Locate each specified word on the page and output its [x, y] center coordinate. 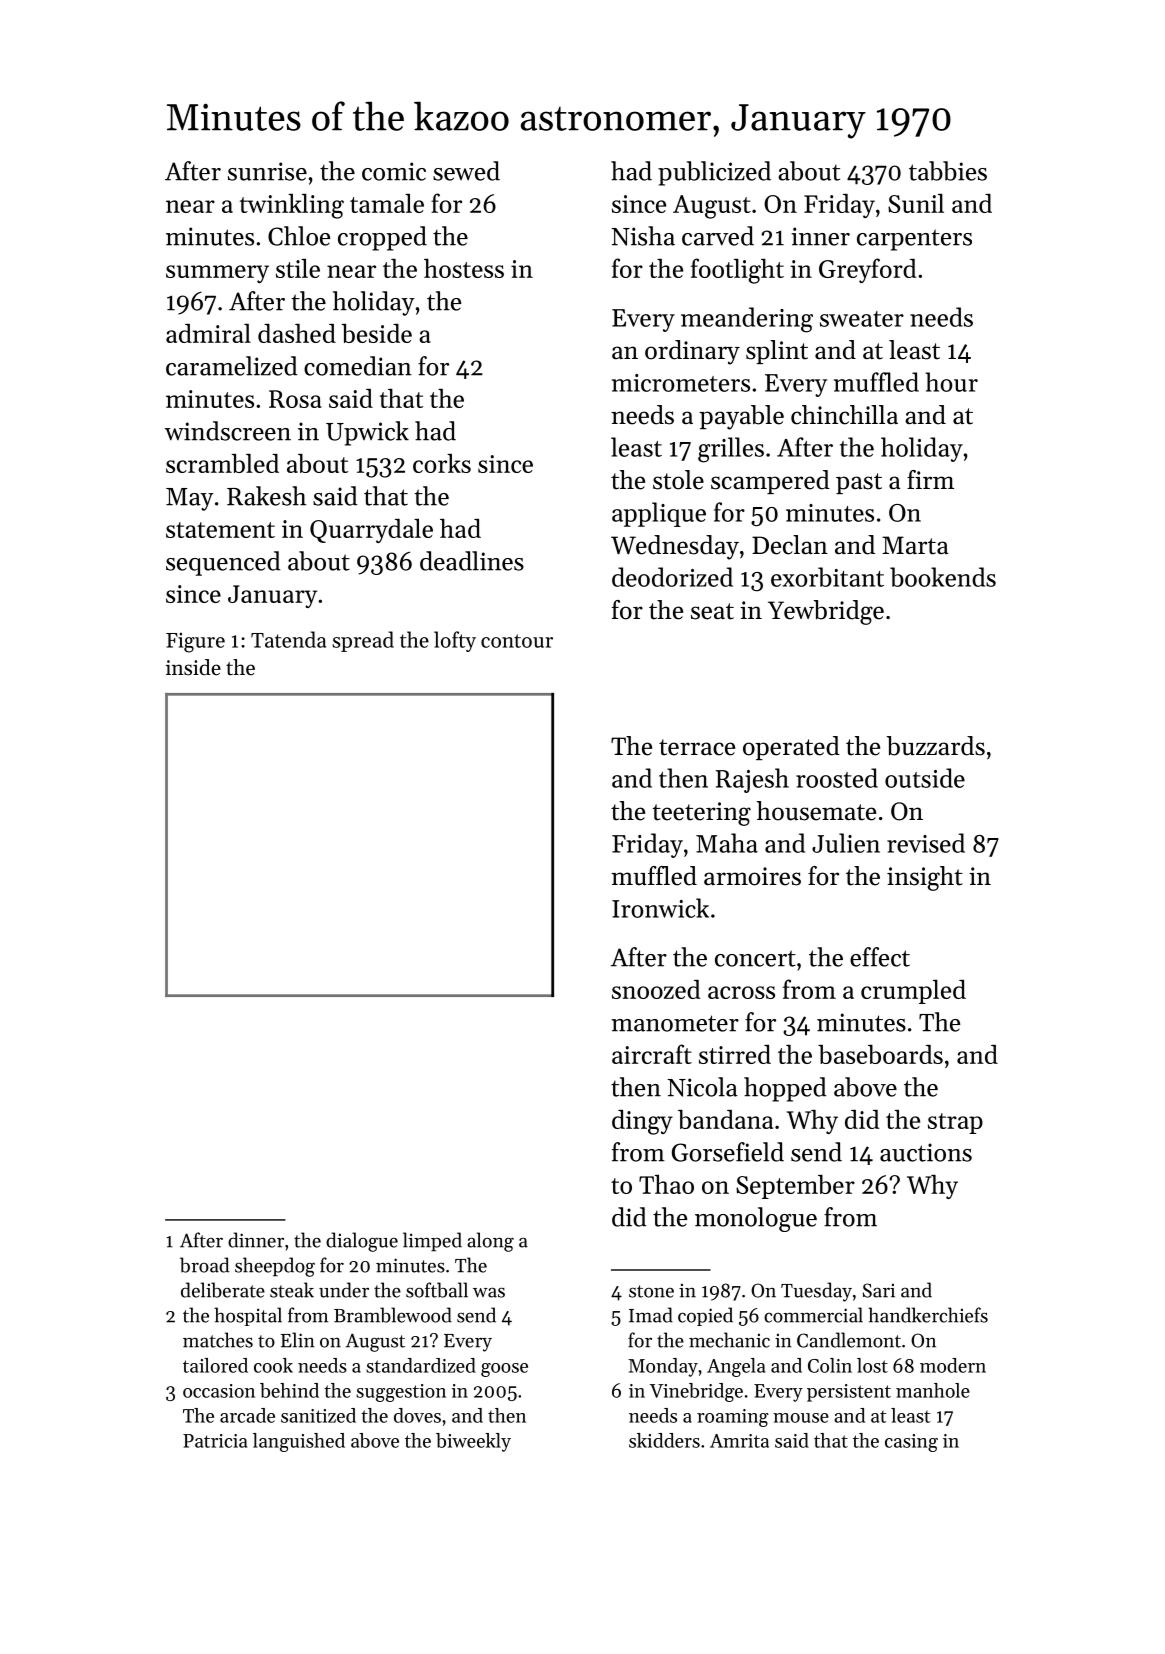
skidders [664, 1440]
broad [204, 1265]
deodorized [672, 577]
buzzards [936, 746]
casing [911, 1443]
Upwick [367, 433]
